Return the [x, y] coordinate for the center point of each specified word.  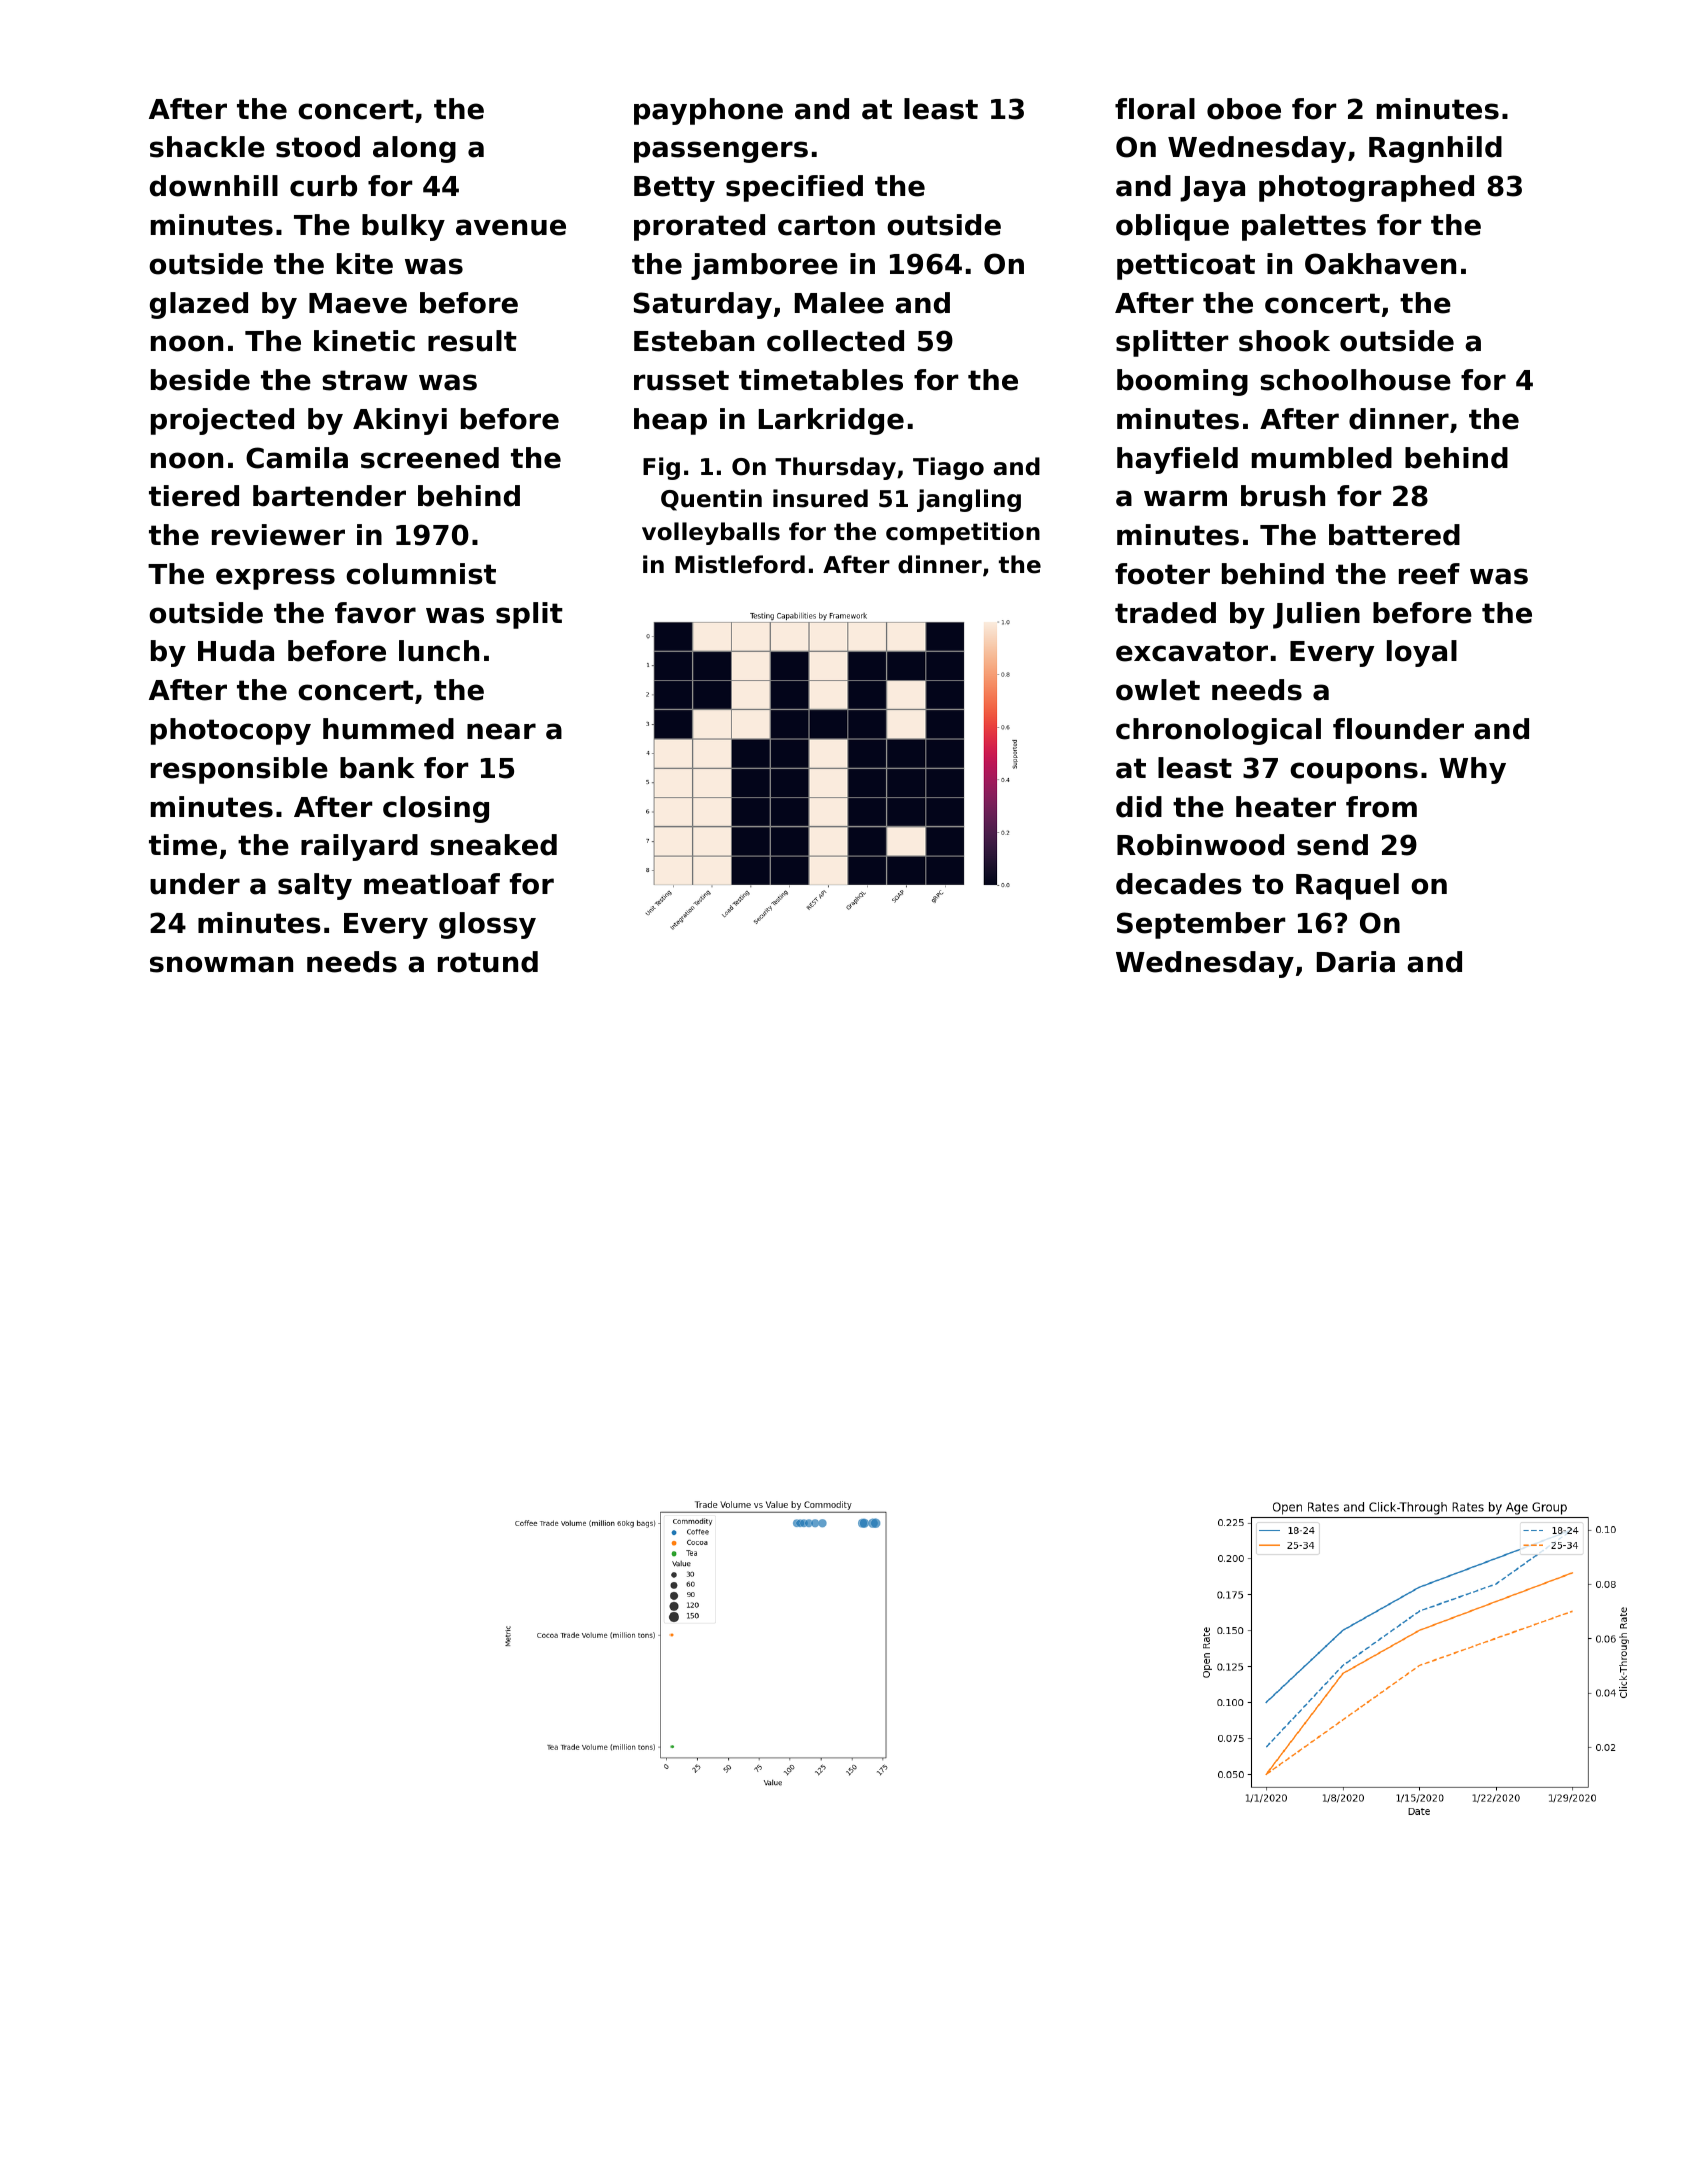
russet [681, 380]
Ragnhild [1435, 149]
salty [315, 886]
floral [1155, 109]
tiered [194, 496]
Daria [1356, 962]
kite [365, 264]
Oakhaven [1380, 264]
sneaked [493, 845]
